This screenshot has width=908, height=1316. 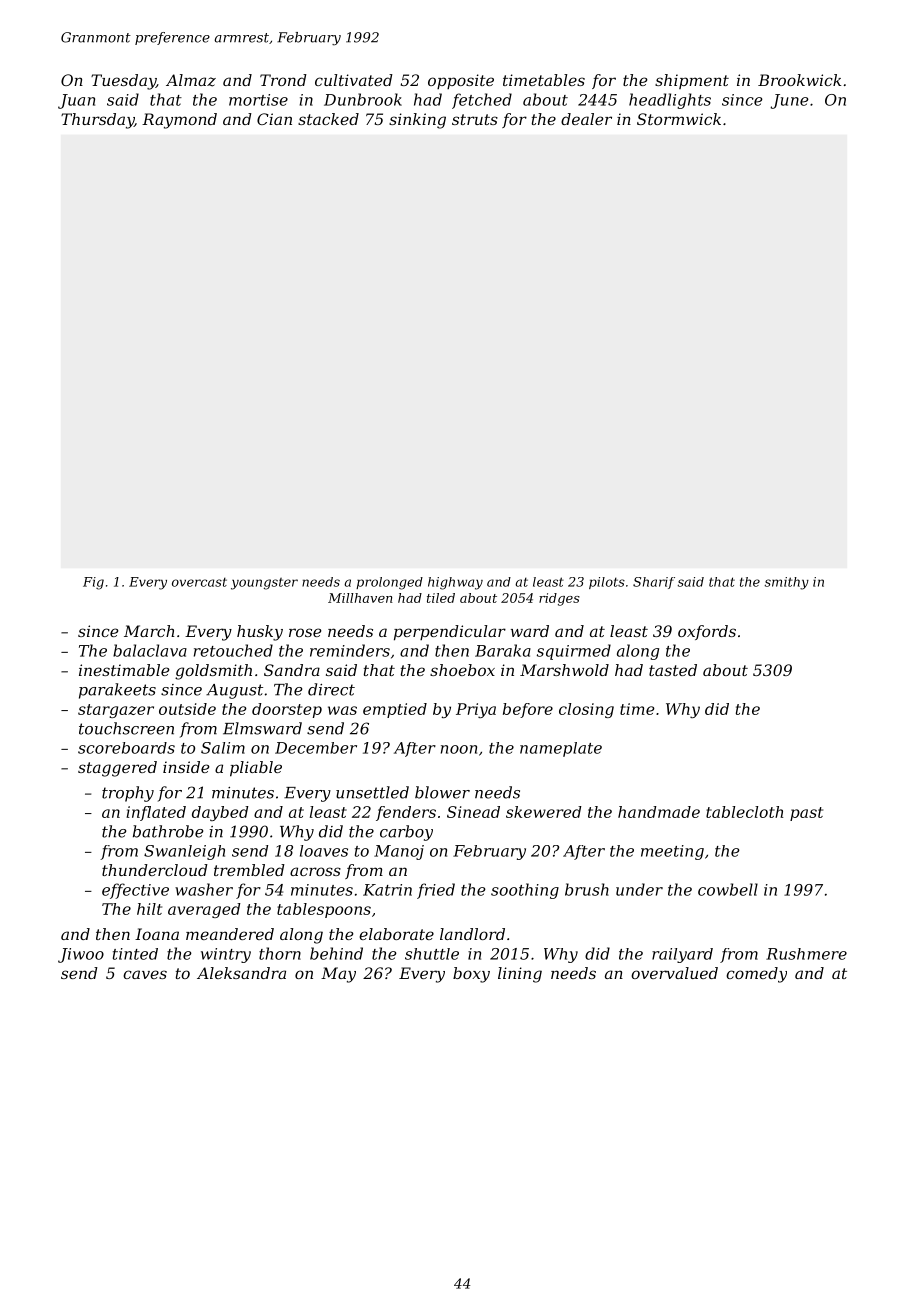 I want to click on lining, so click(x=520, y=975).
